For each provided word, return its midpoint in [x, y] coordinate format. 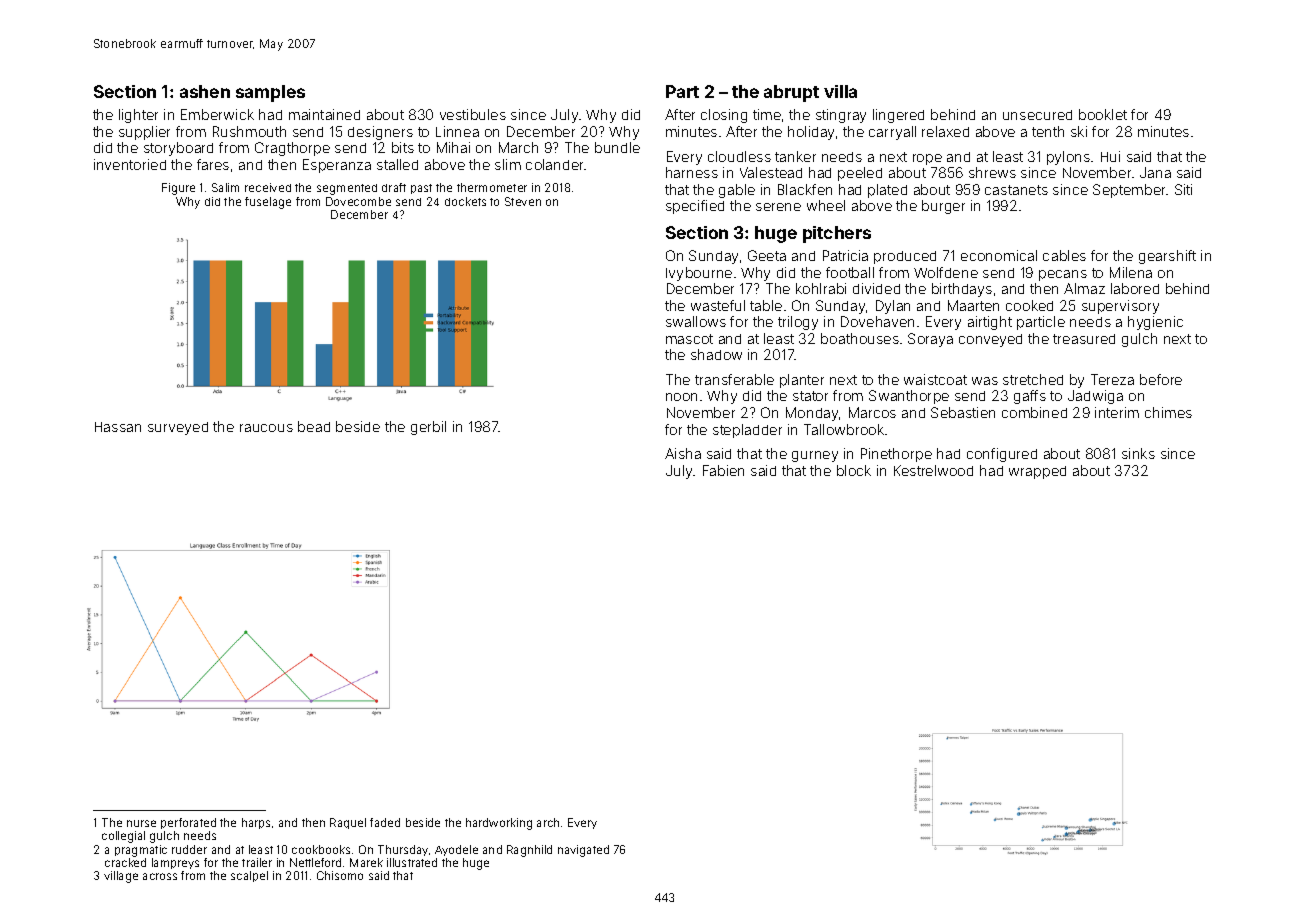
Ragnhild [529, 851]
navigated [583, 851]
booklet [1103, 114]
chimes [1168, 412]
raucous [266, 428]
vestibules [473, 114]
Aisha [683, 453]
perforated [188, 823]
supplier [144, 133]
